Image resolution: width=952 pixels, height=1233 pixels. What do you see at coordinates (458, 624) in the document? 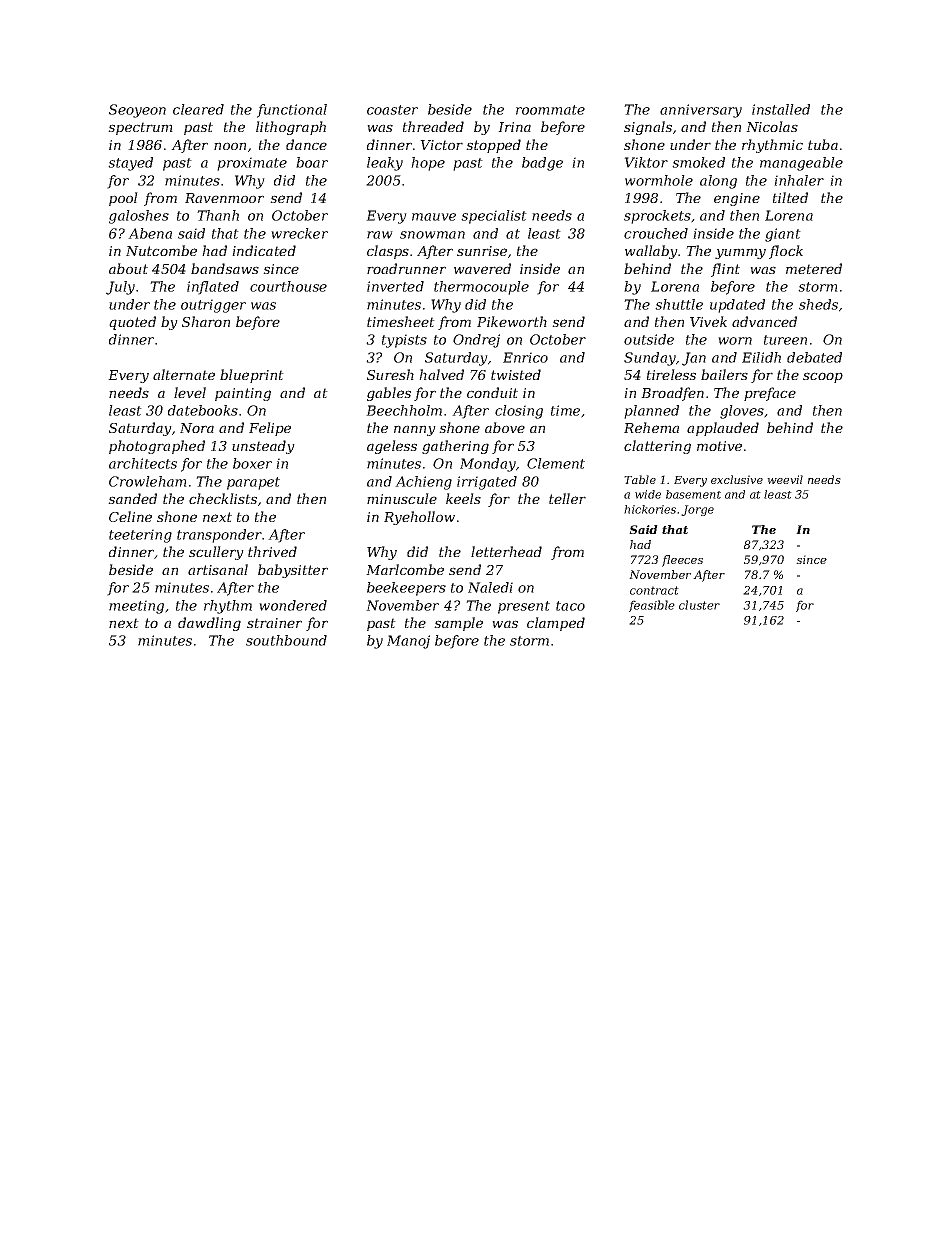
I see `sample` at bounding box center [458, 624].
